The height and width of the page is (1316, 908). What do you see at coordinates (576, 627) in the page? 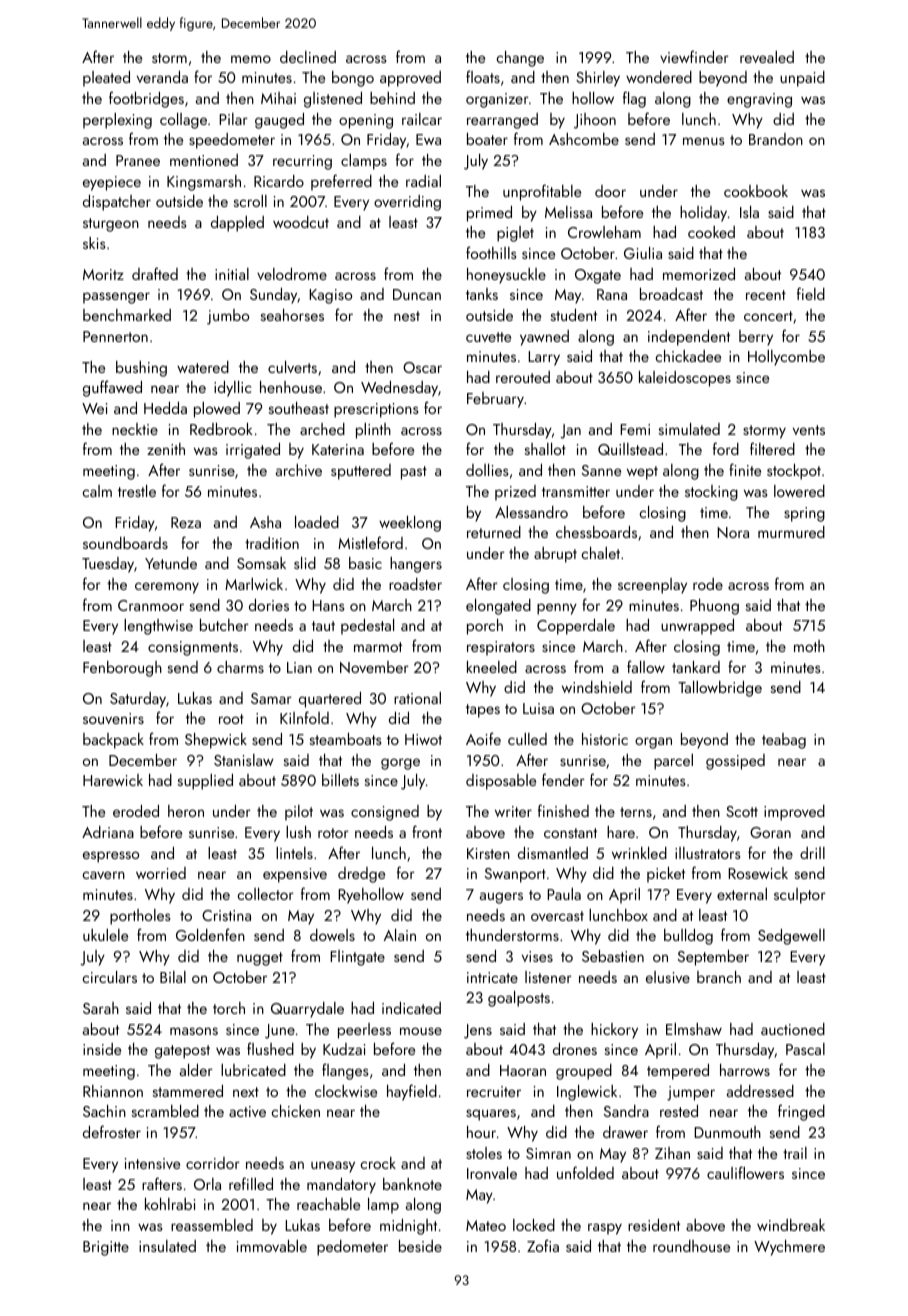
I see `Copperdale` at bounding box center [576, 627].
